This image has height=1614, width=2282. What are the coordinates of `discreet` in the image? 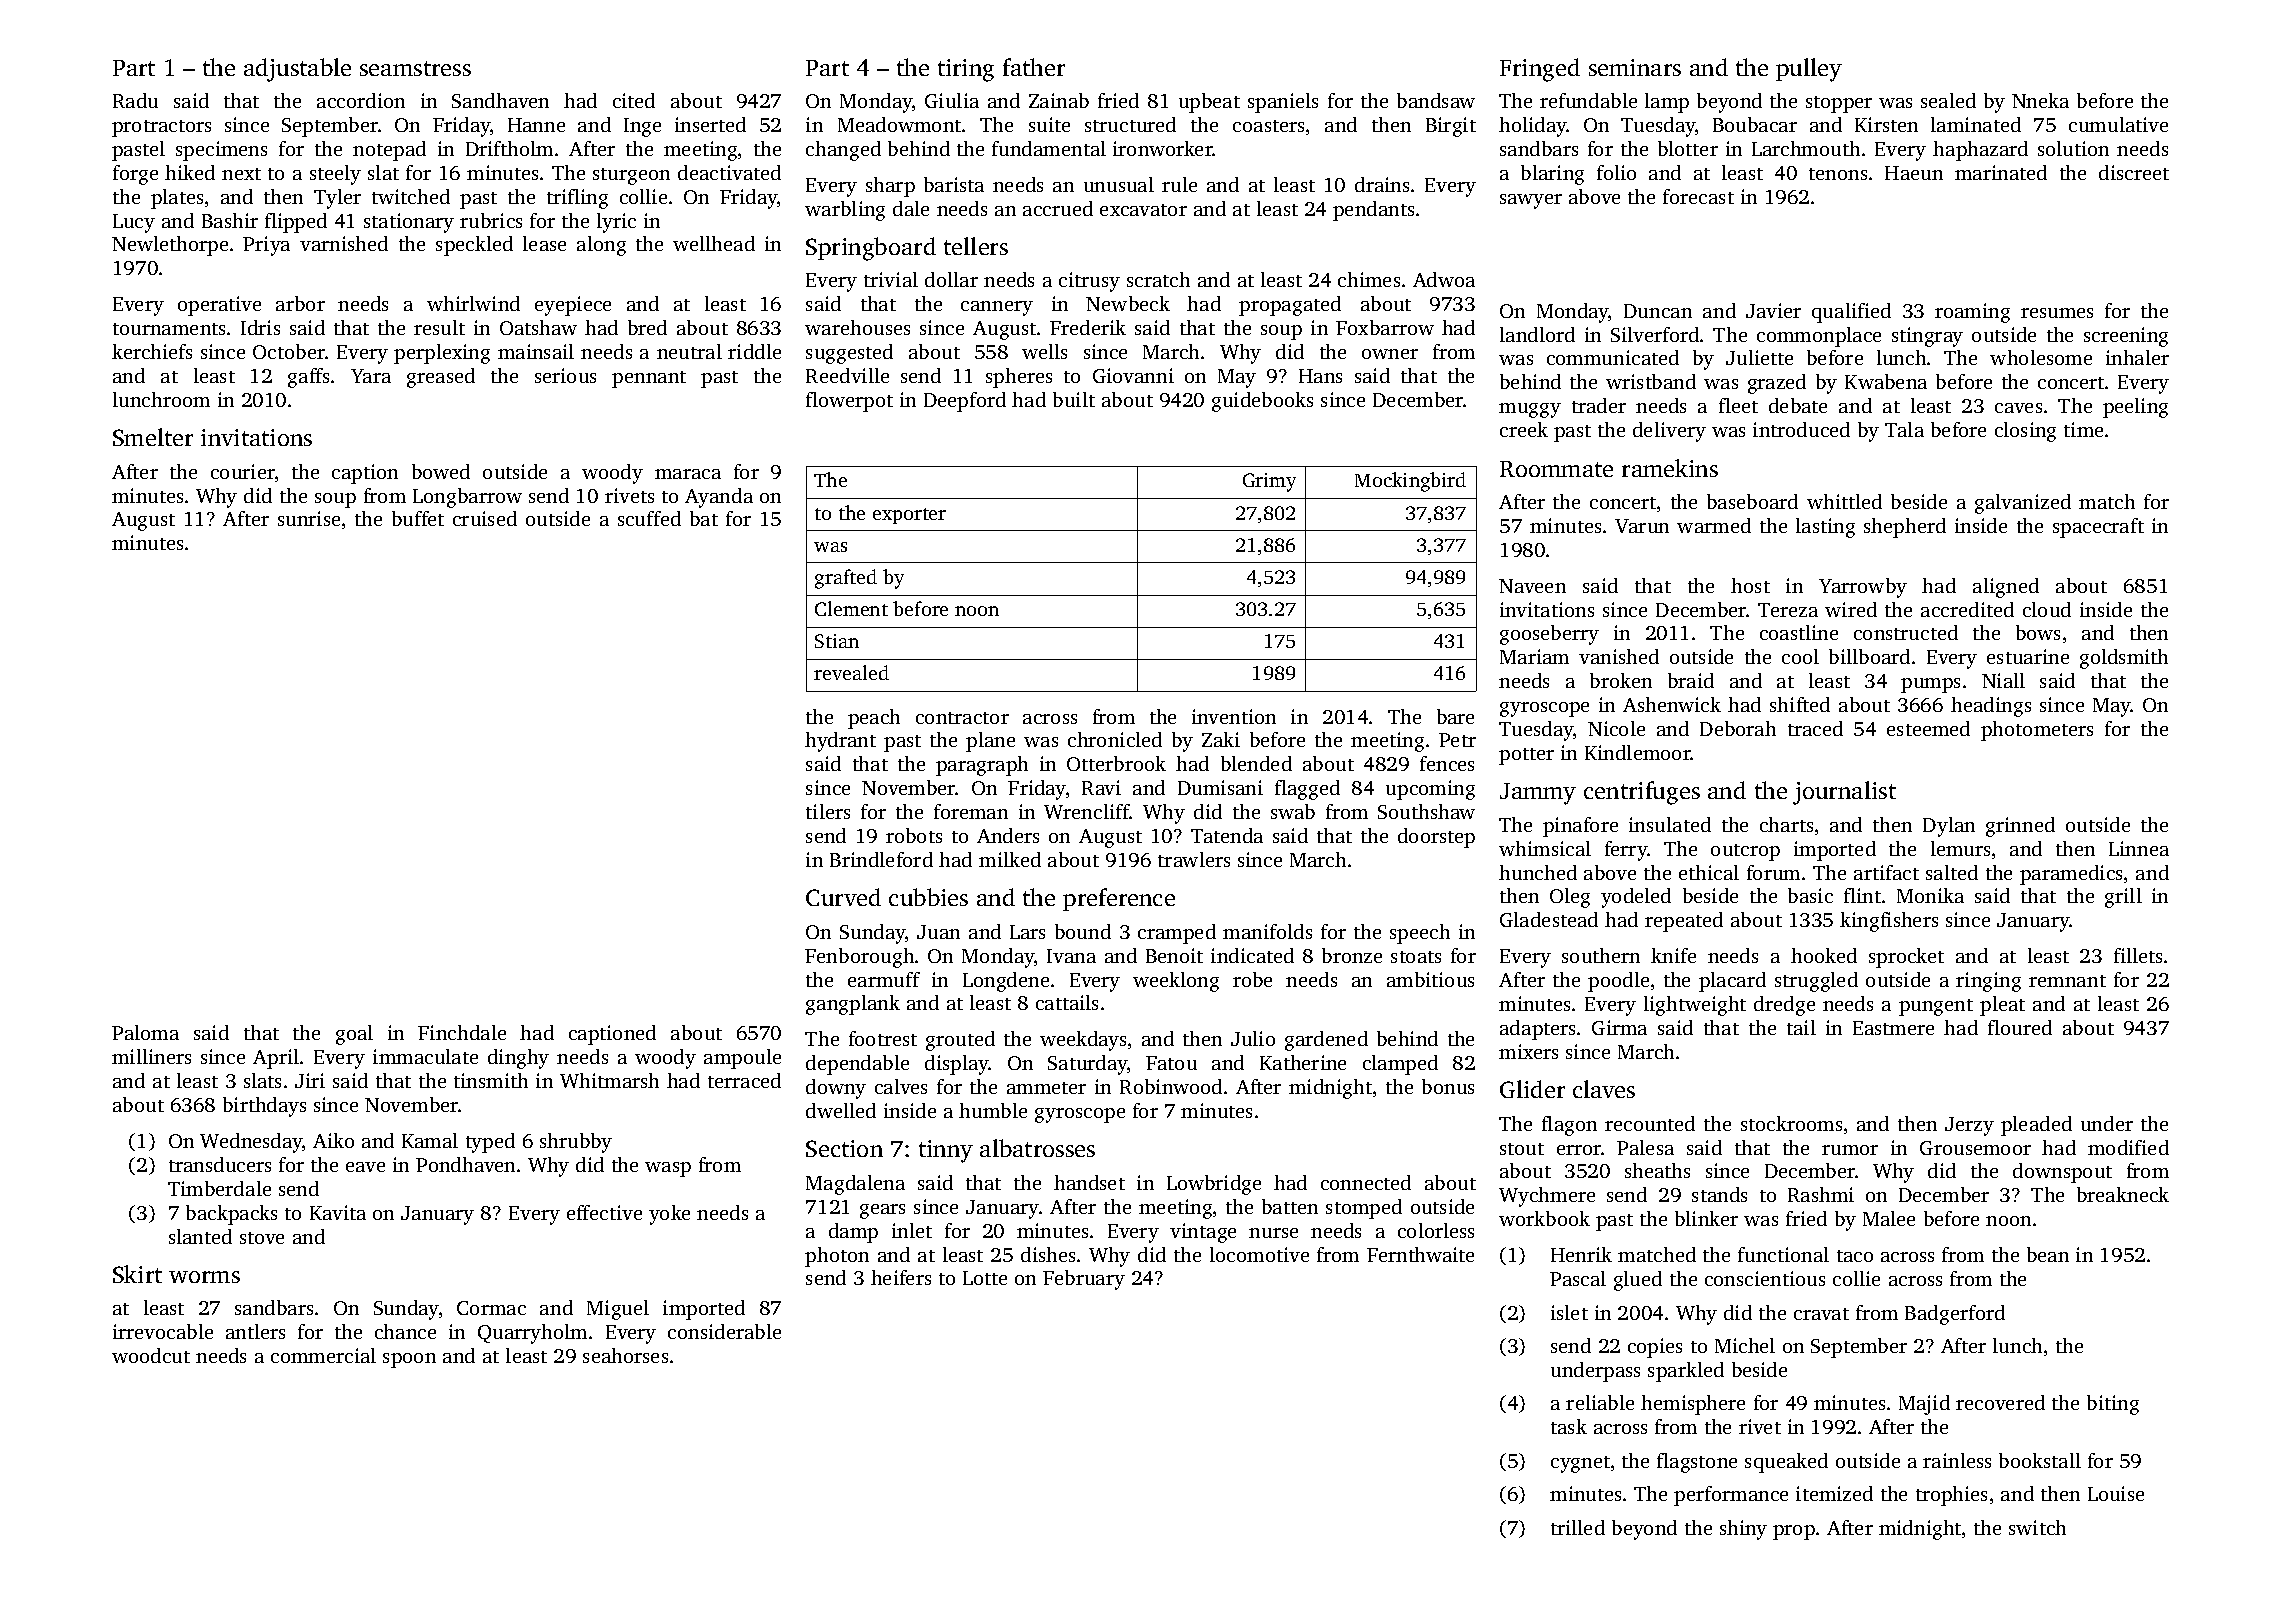 It's located at (2134, 172).
